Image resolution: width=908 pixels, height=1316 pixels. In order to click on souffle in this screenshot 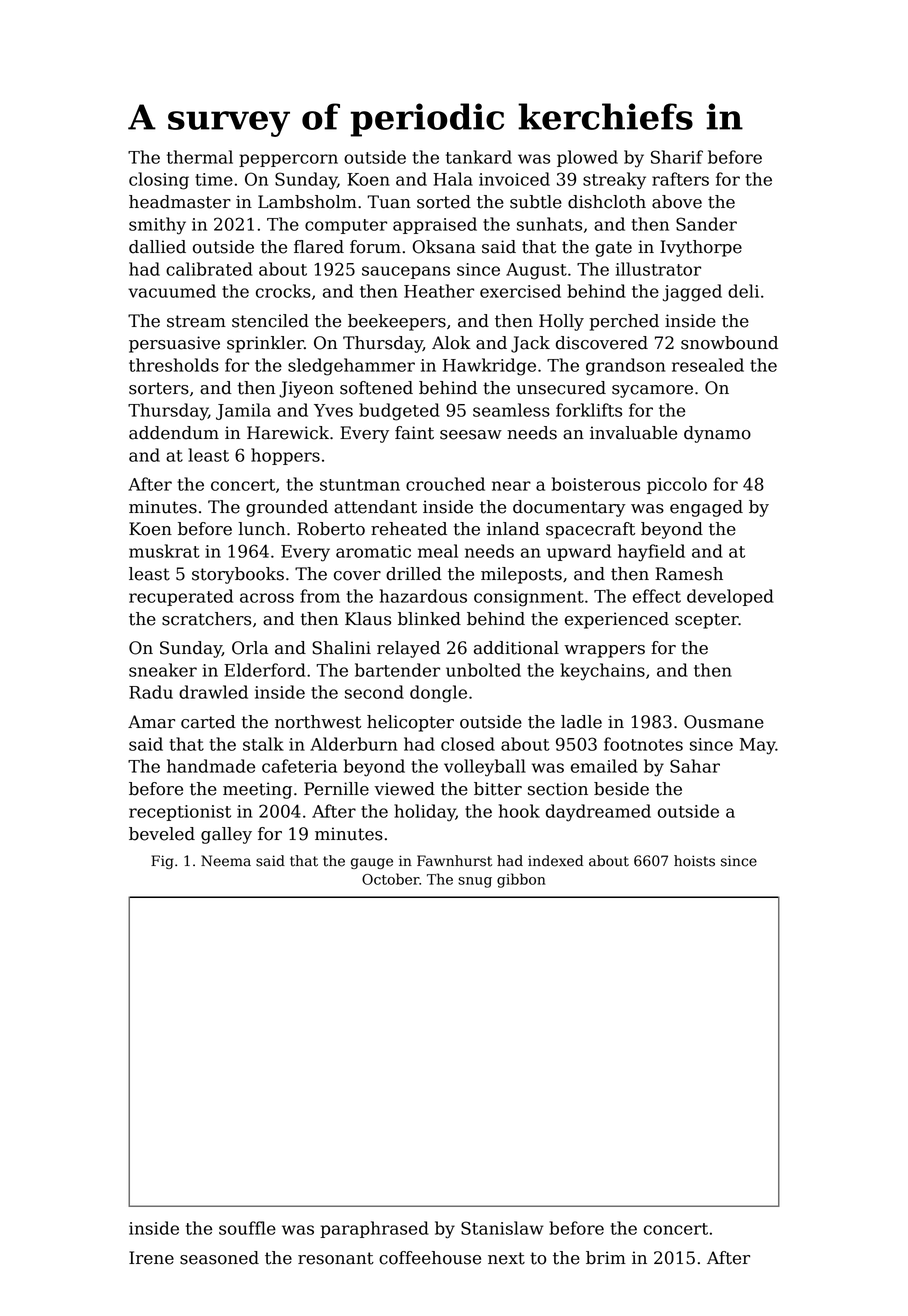, I will do `click(247, 1228)`.
